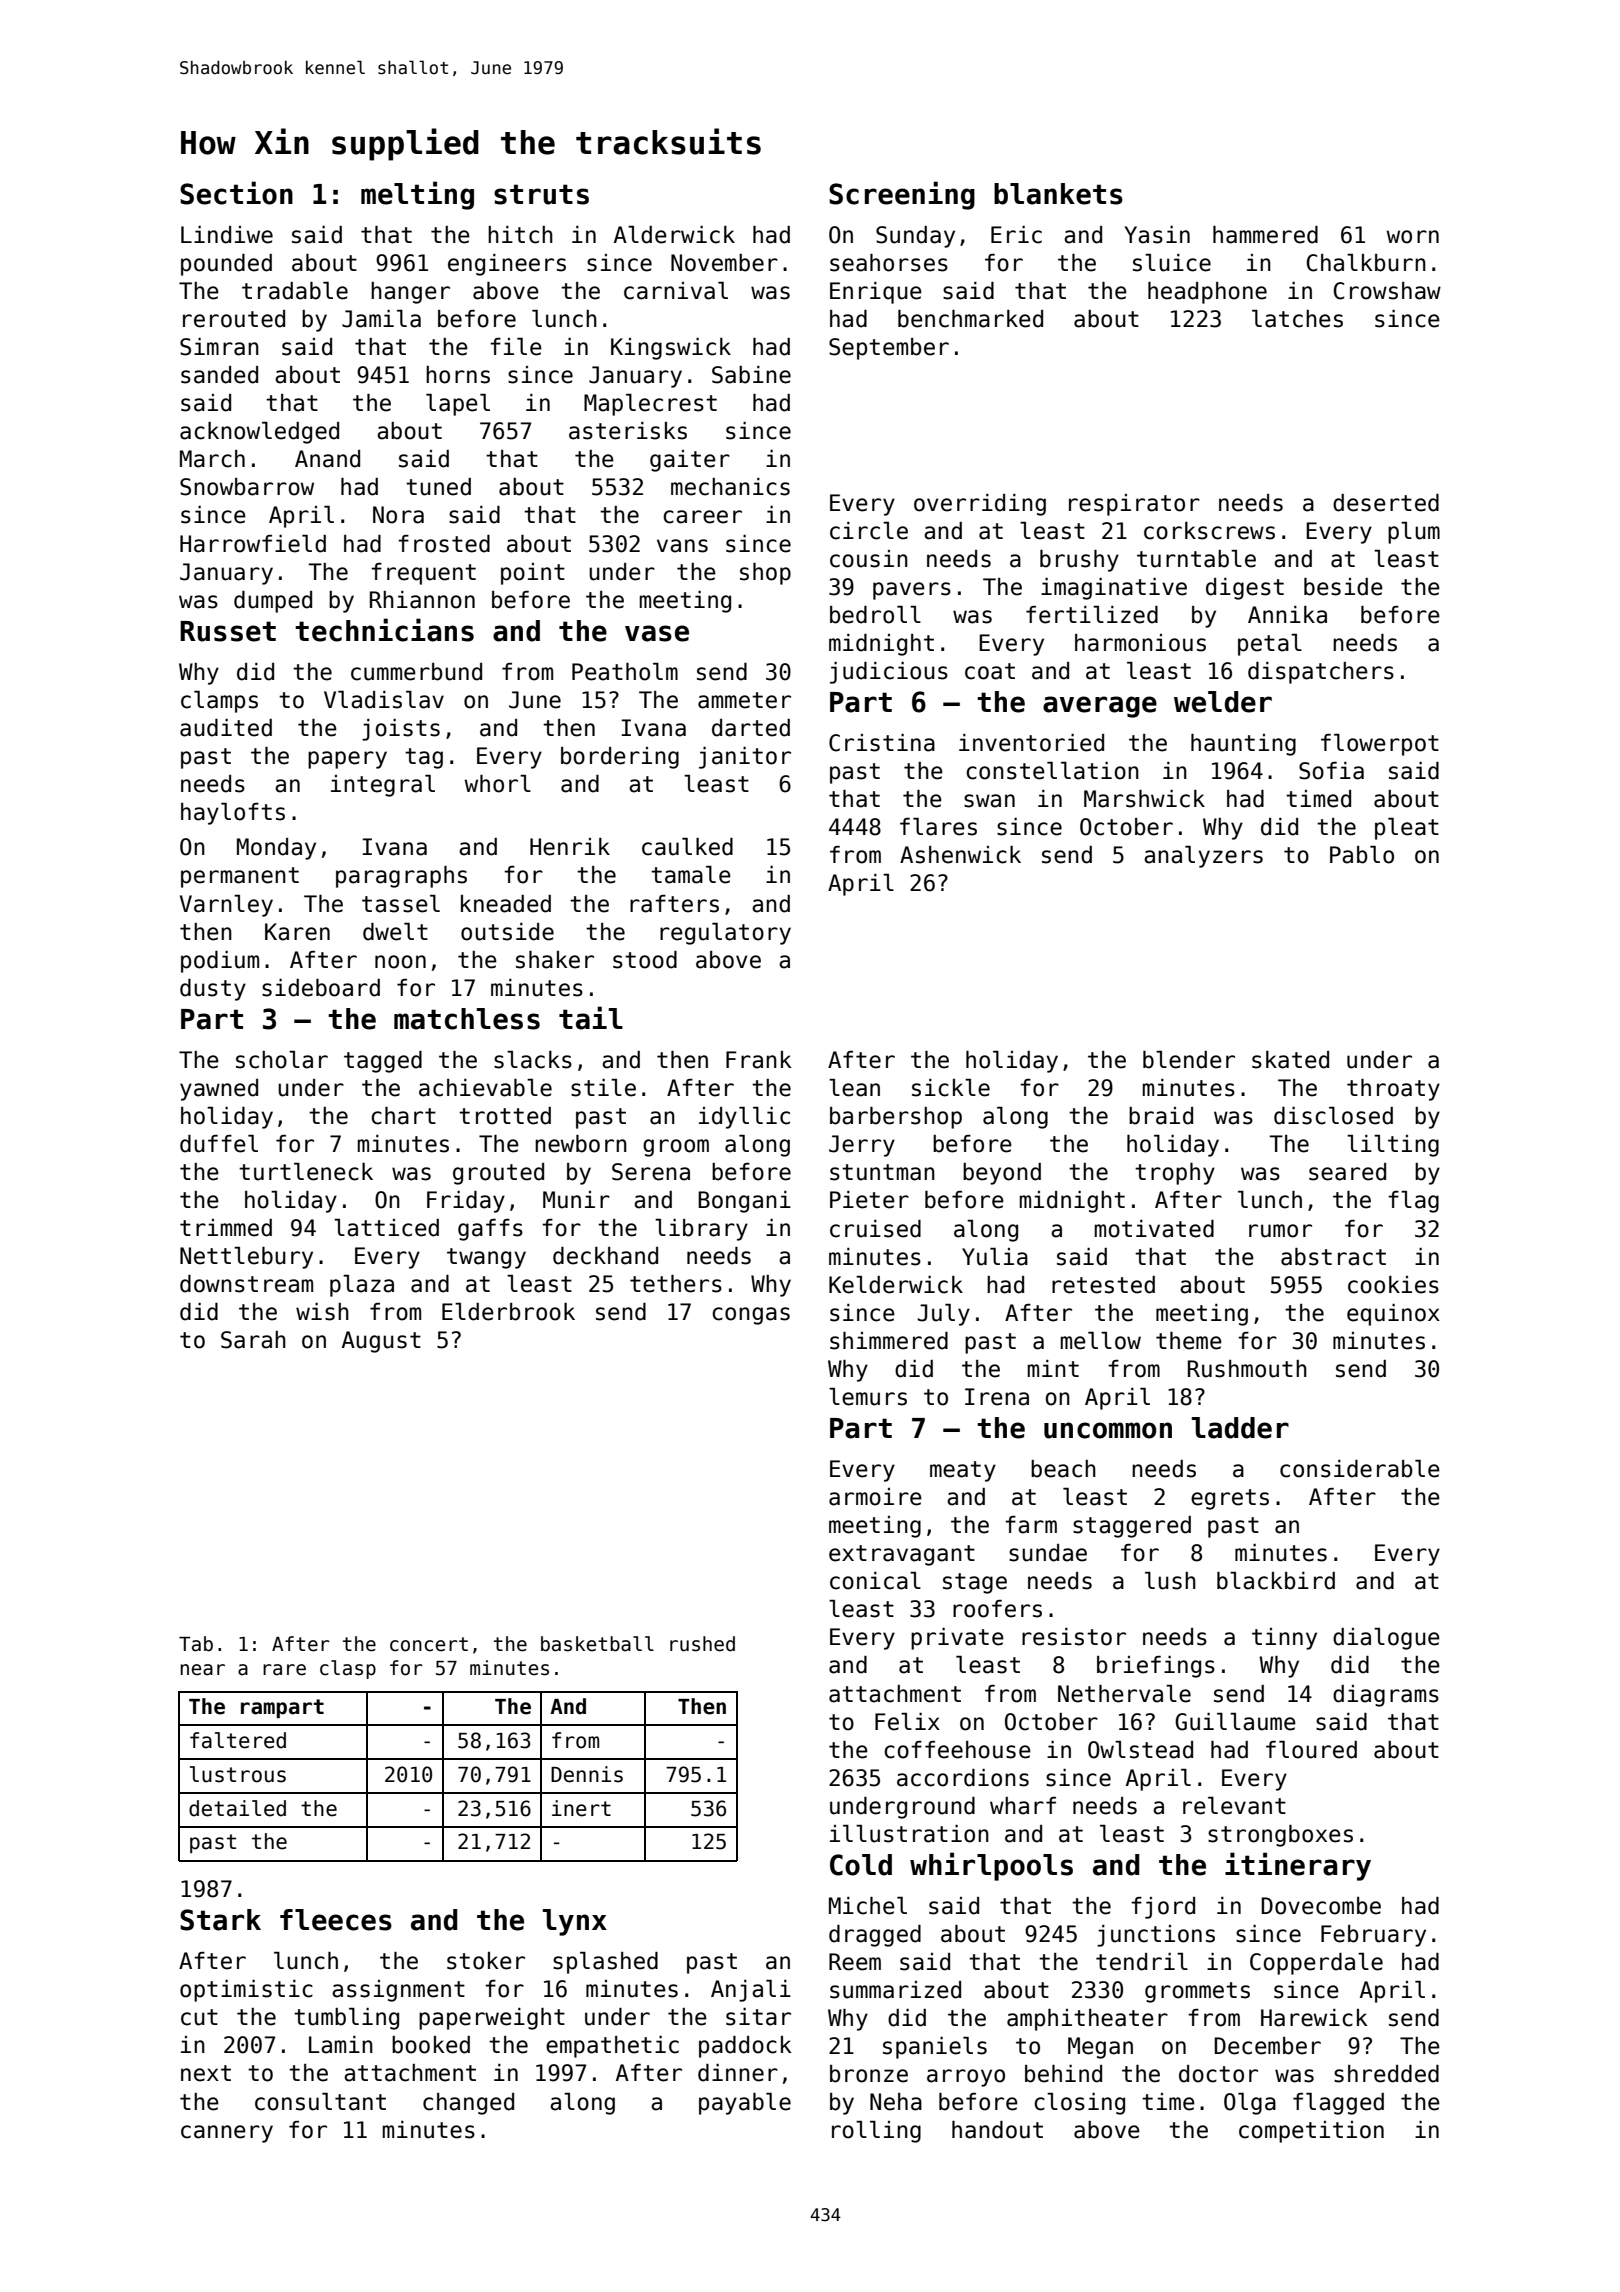  I want to click on dialogue, so click(1386, 1639).
